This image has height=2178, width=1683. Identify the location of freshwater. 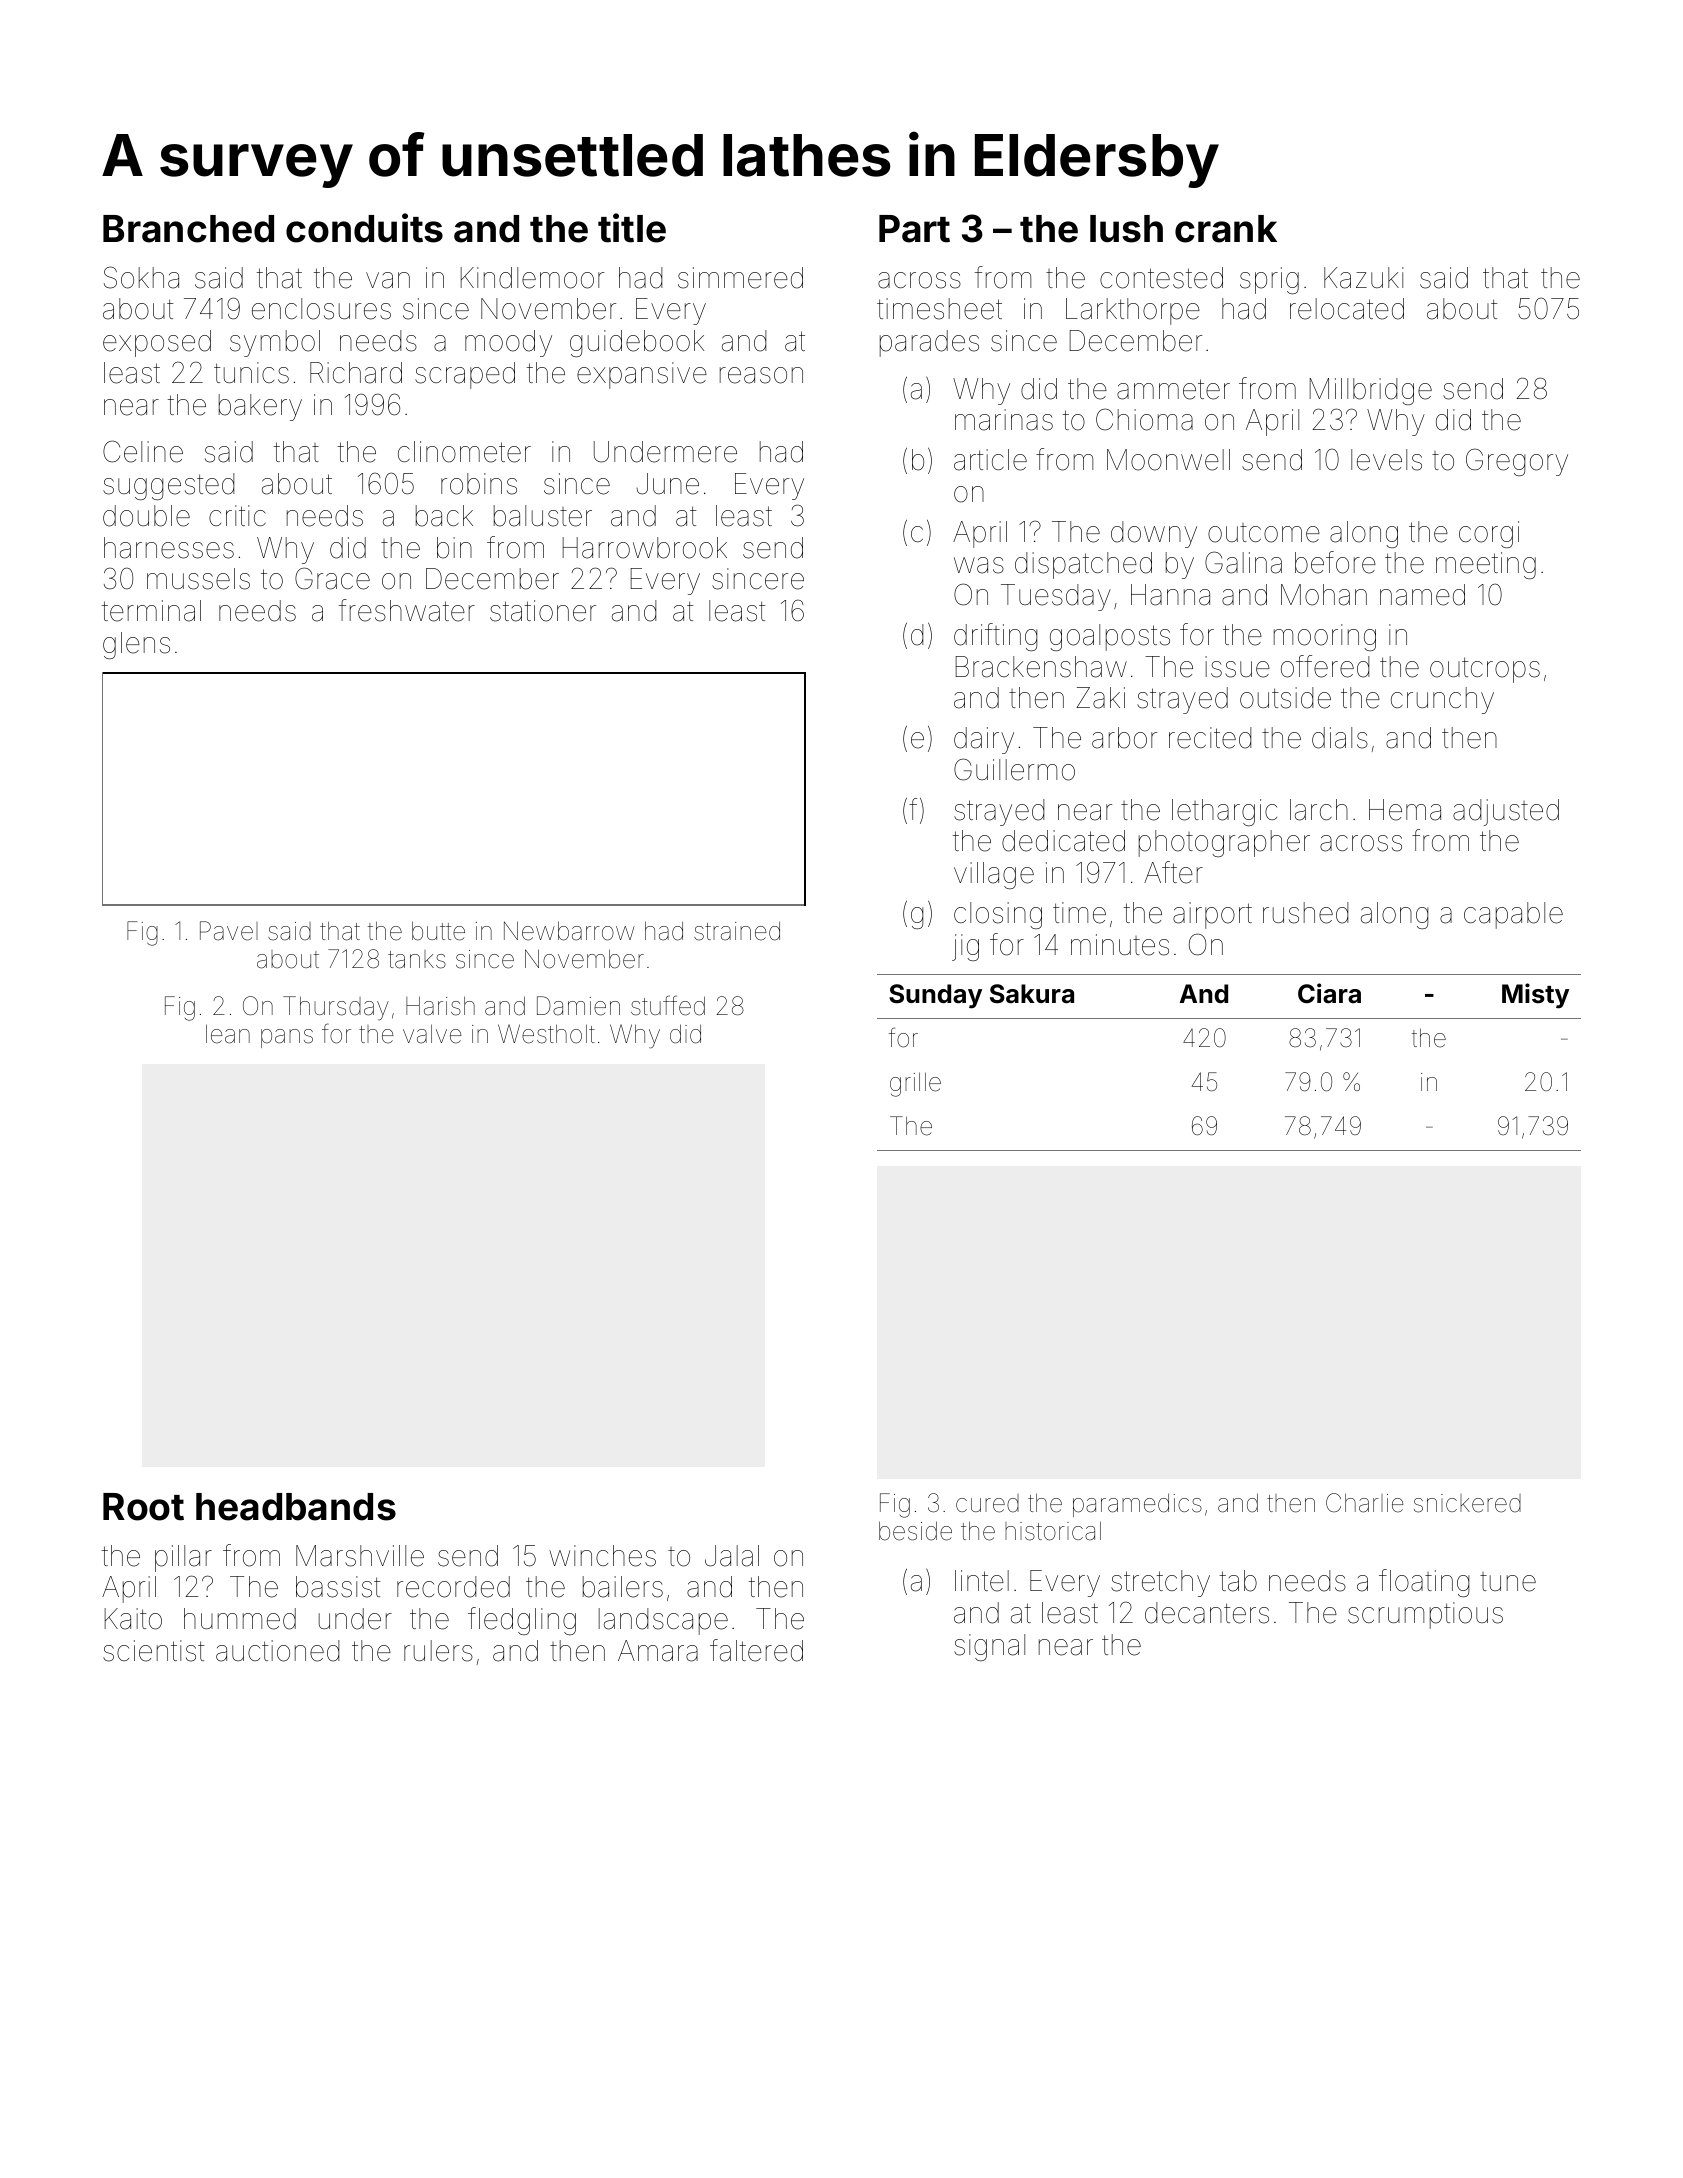
(407, 610).
